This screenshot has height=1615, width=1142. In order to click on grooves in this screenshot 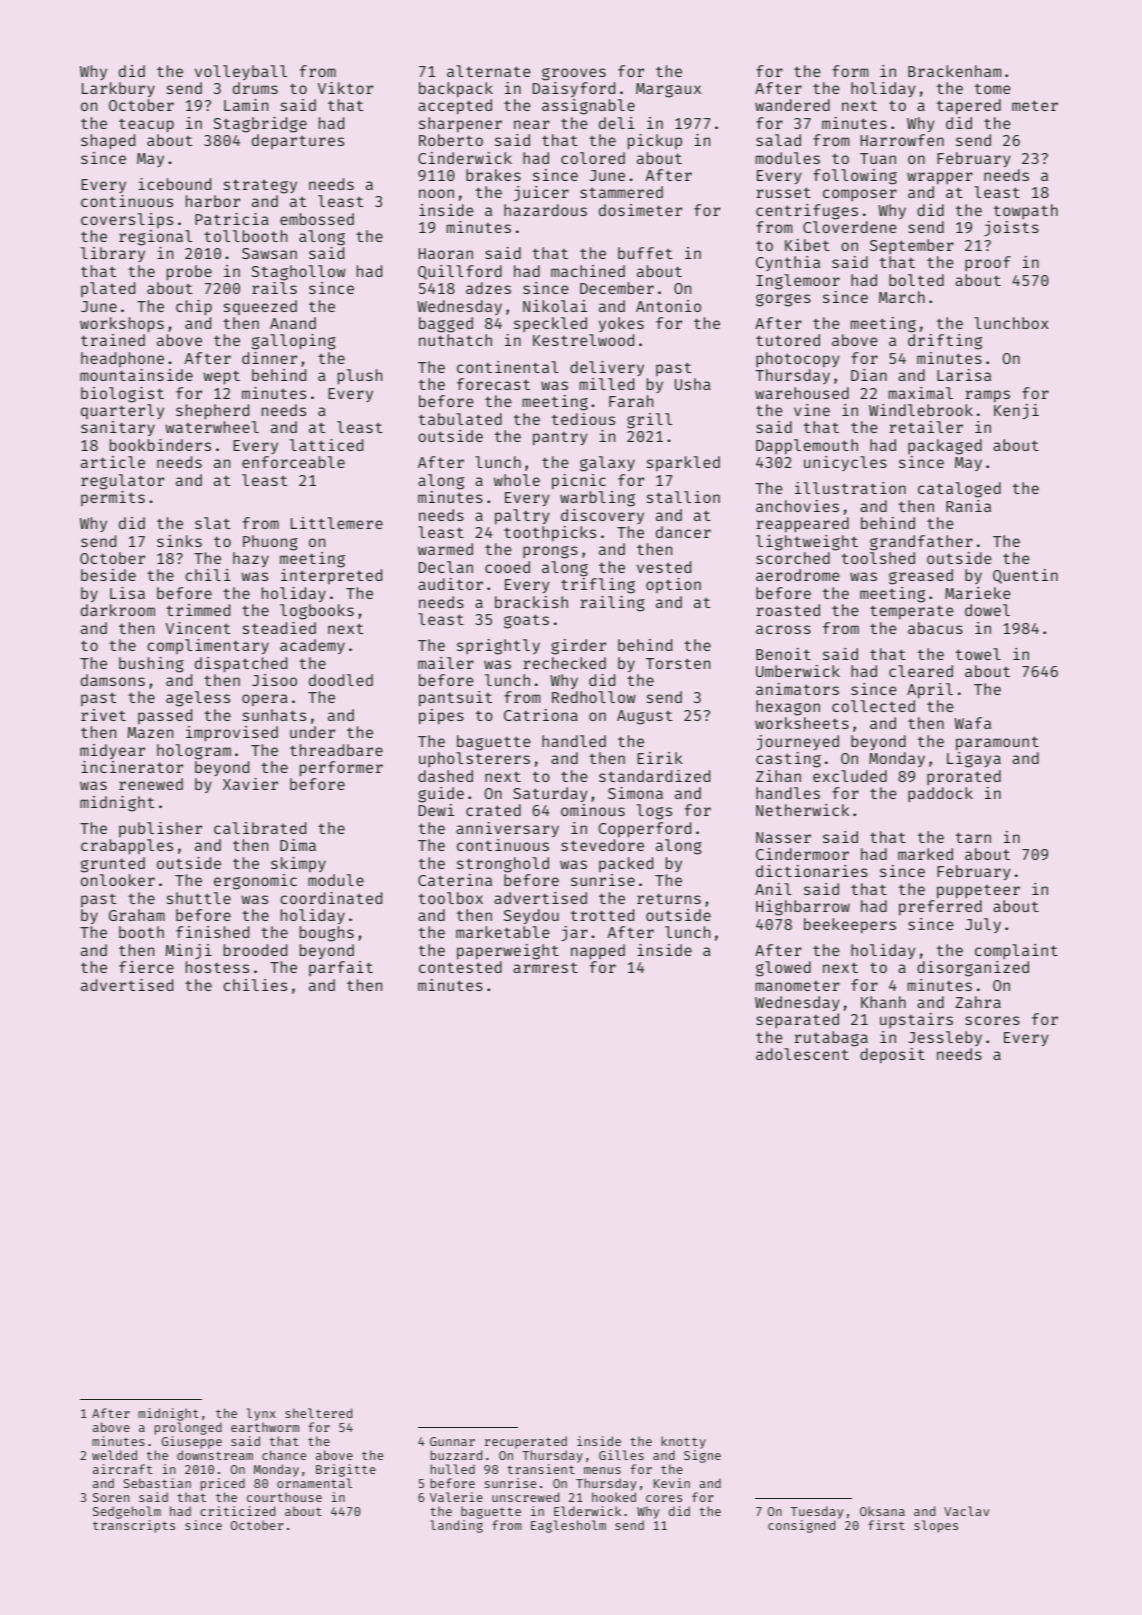, I will do `click(574, 74)`.
